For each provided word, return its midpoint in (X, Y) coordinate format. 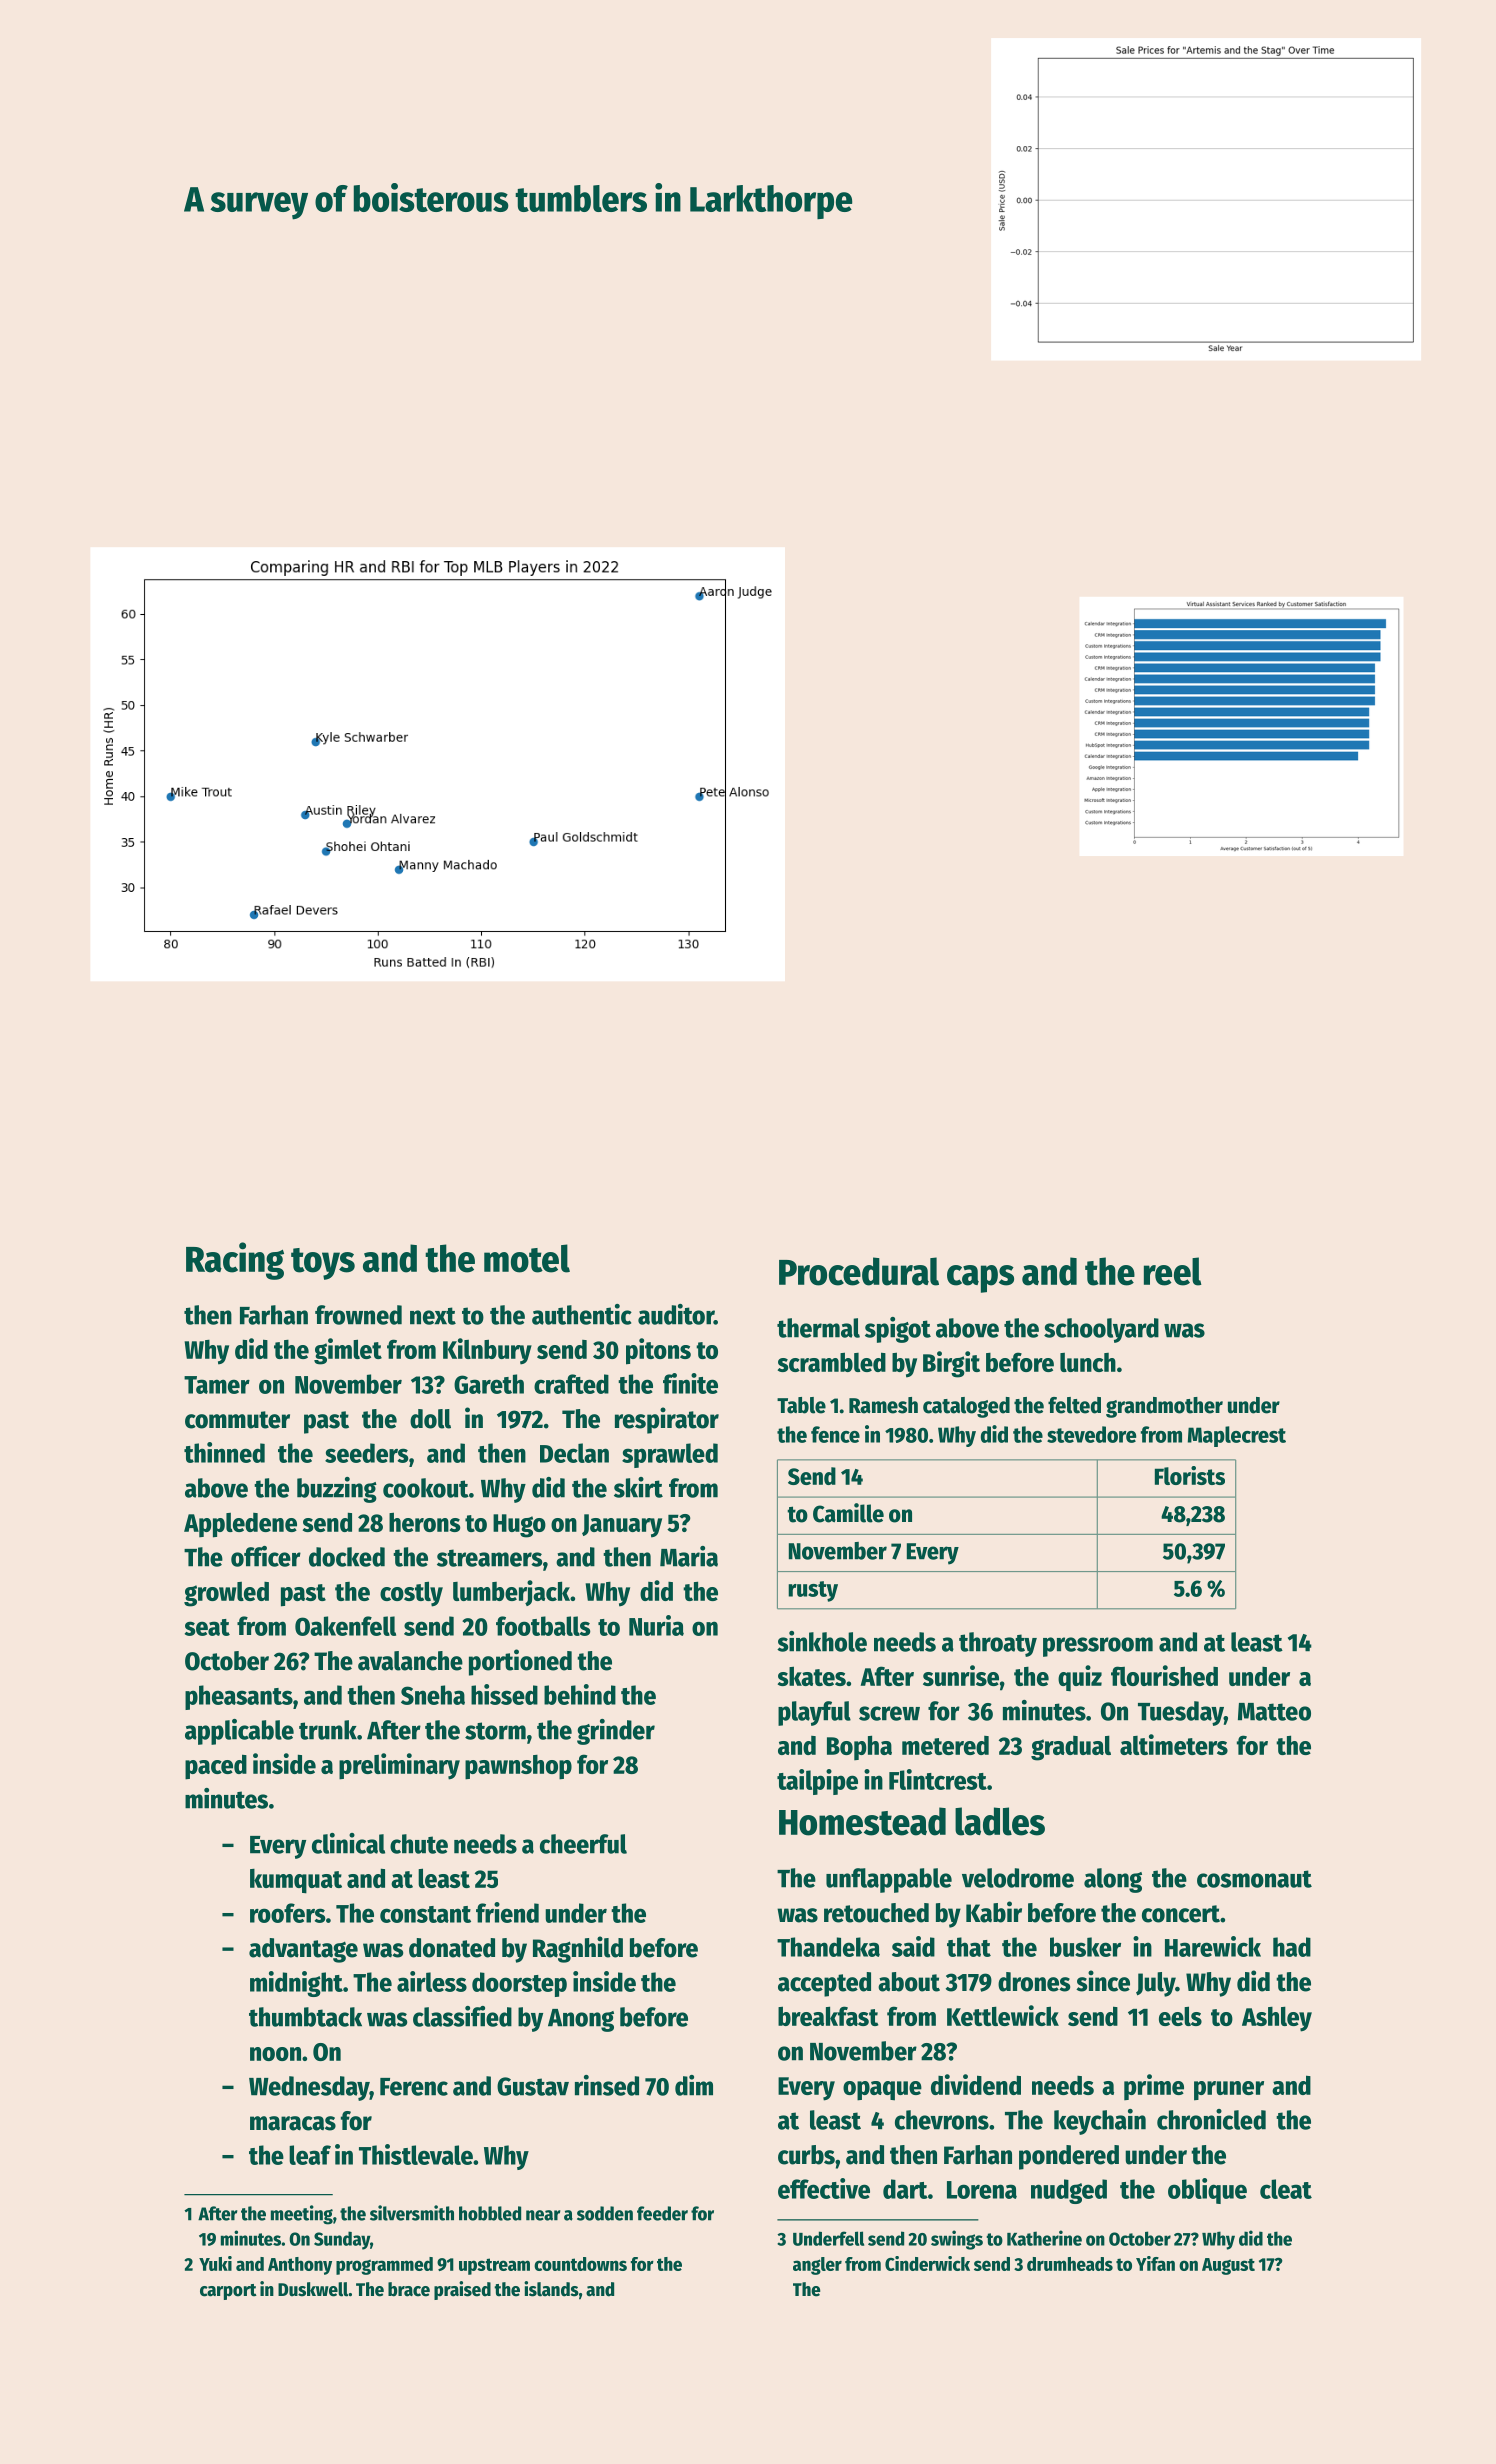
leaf (310, 2155)
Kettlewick (1003, 2015)
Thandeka (828, 1947)
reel (1173, 1271)
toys (323, 1264)
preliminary (399, 1766)
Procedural (859, 1271)
